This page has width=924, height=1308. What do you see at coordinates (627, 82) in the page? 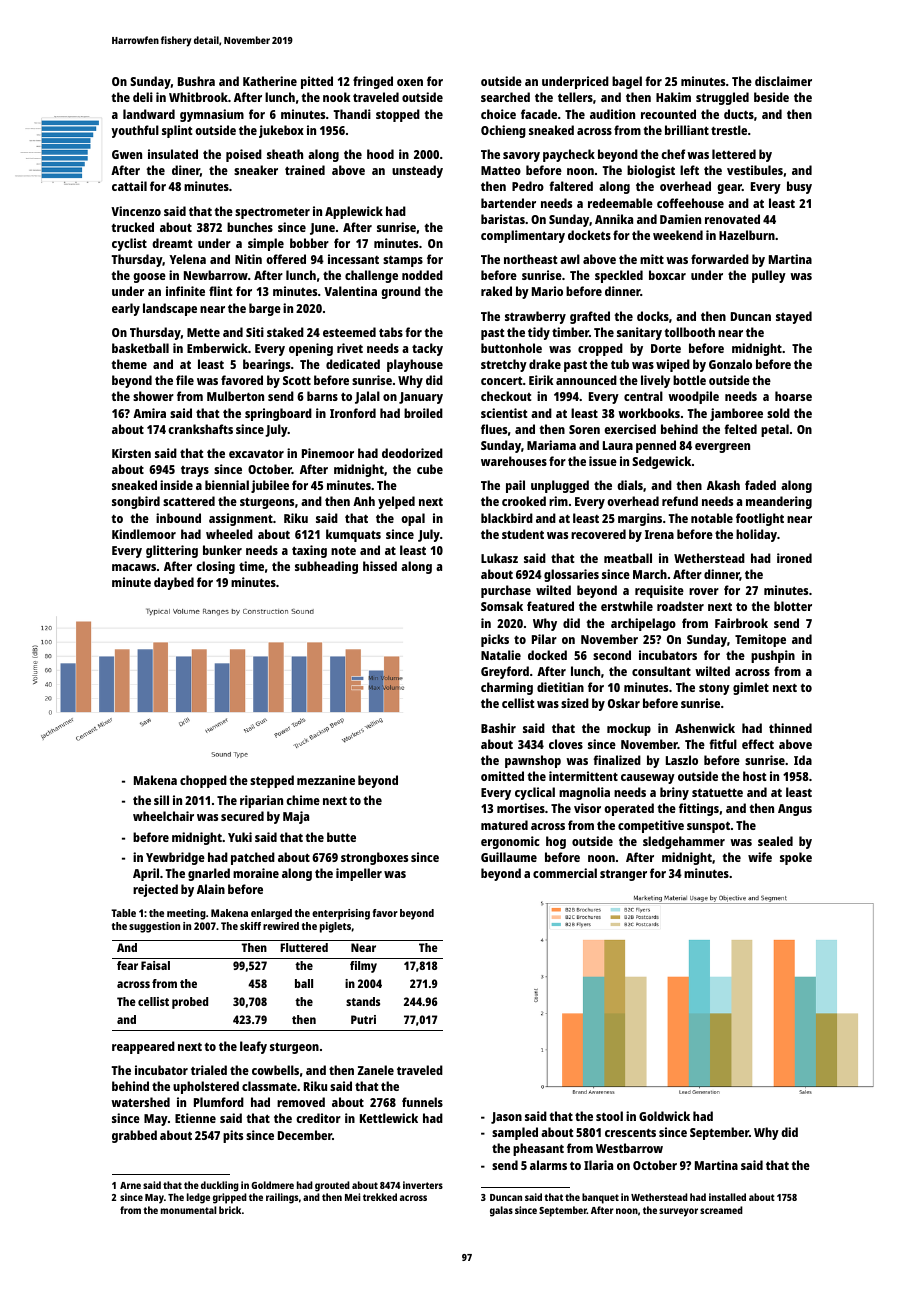
I see `bagel` at bounding box center [627, 82].
